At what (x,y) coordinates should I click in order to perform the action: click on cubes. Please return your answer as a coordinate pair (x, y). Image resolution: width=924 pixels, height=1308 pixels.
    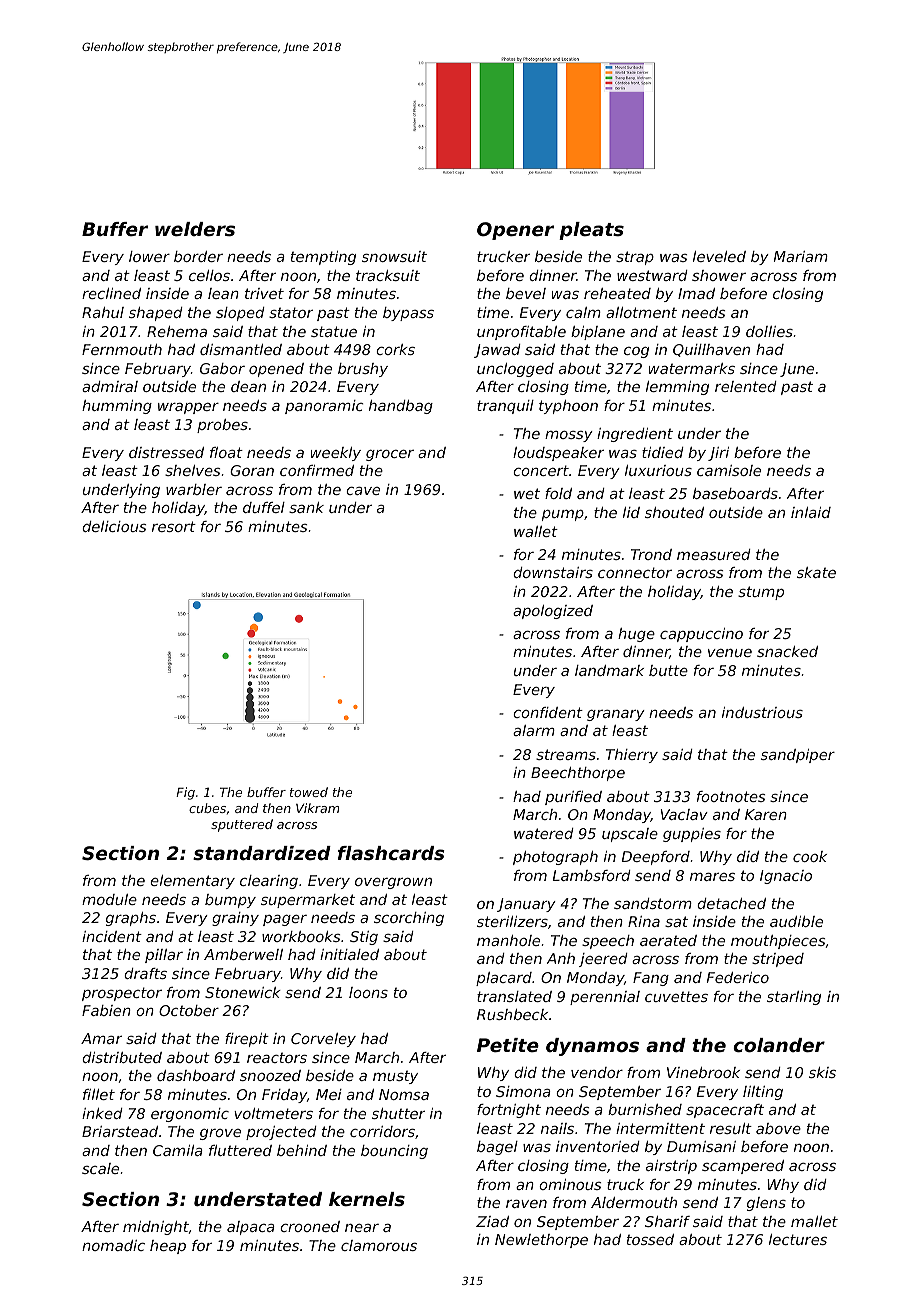
    Looking at the image, I should click on (207, 808).
